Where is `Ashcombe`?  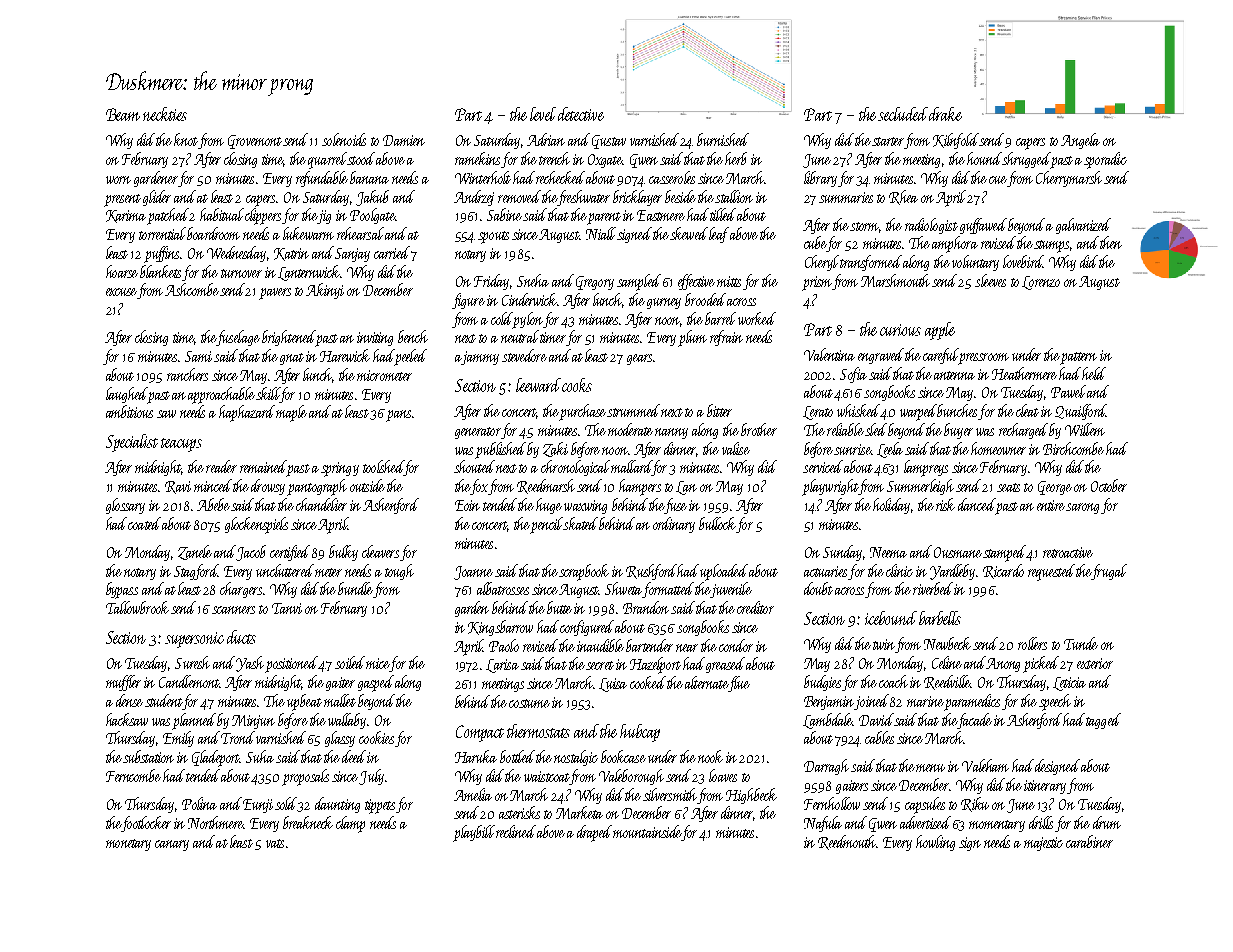
Ashcombe is located at coordinates (192, 289).
